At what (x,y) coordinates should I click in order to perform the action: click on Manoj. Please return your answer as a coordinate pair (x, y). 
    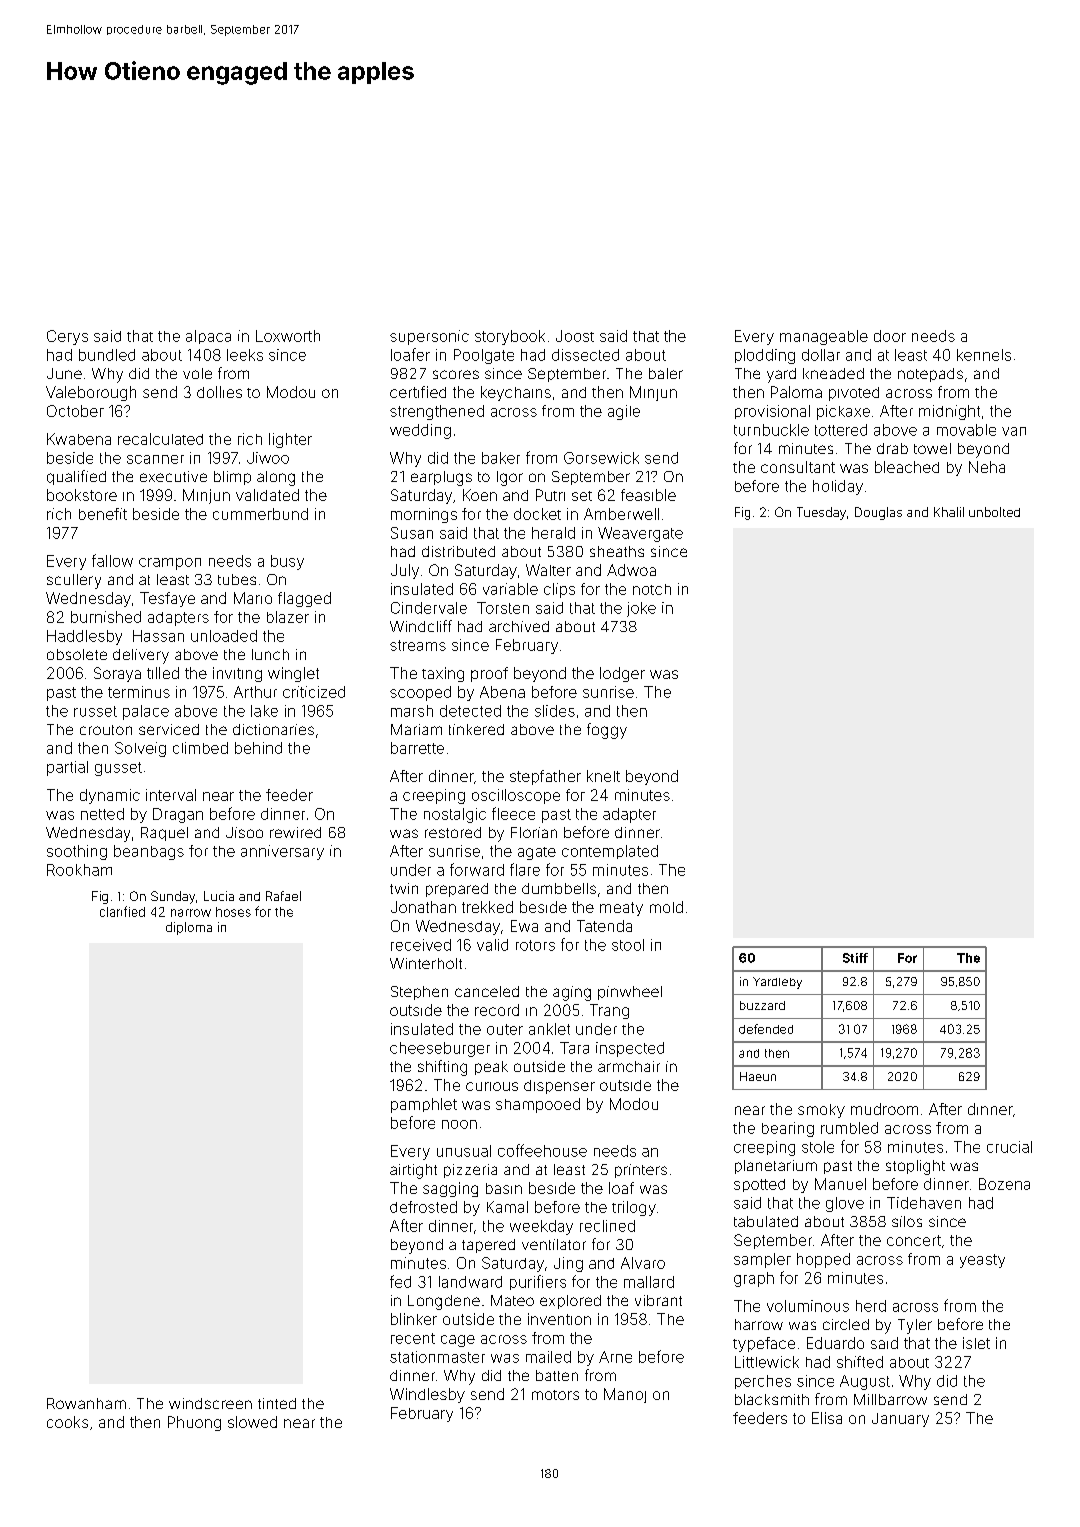
    Looking at the image, I should click on (625, 1395).
